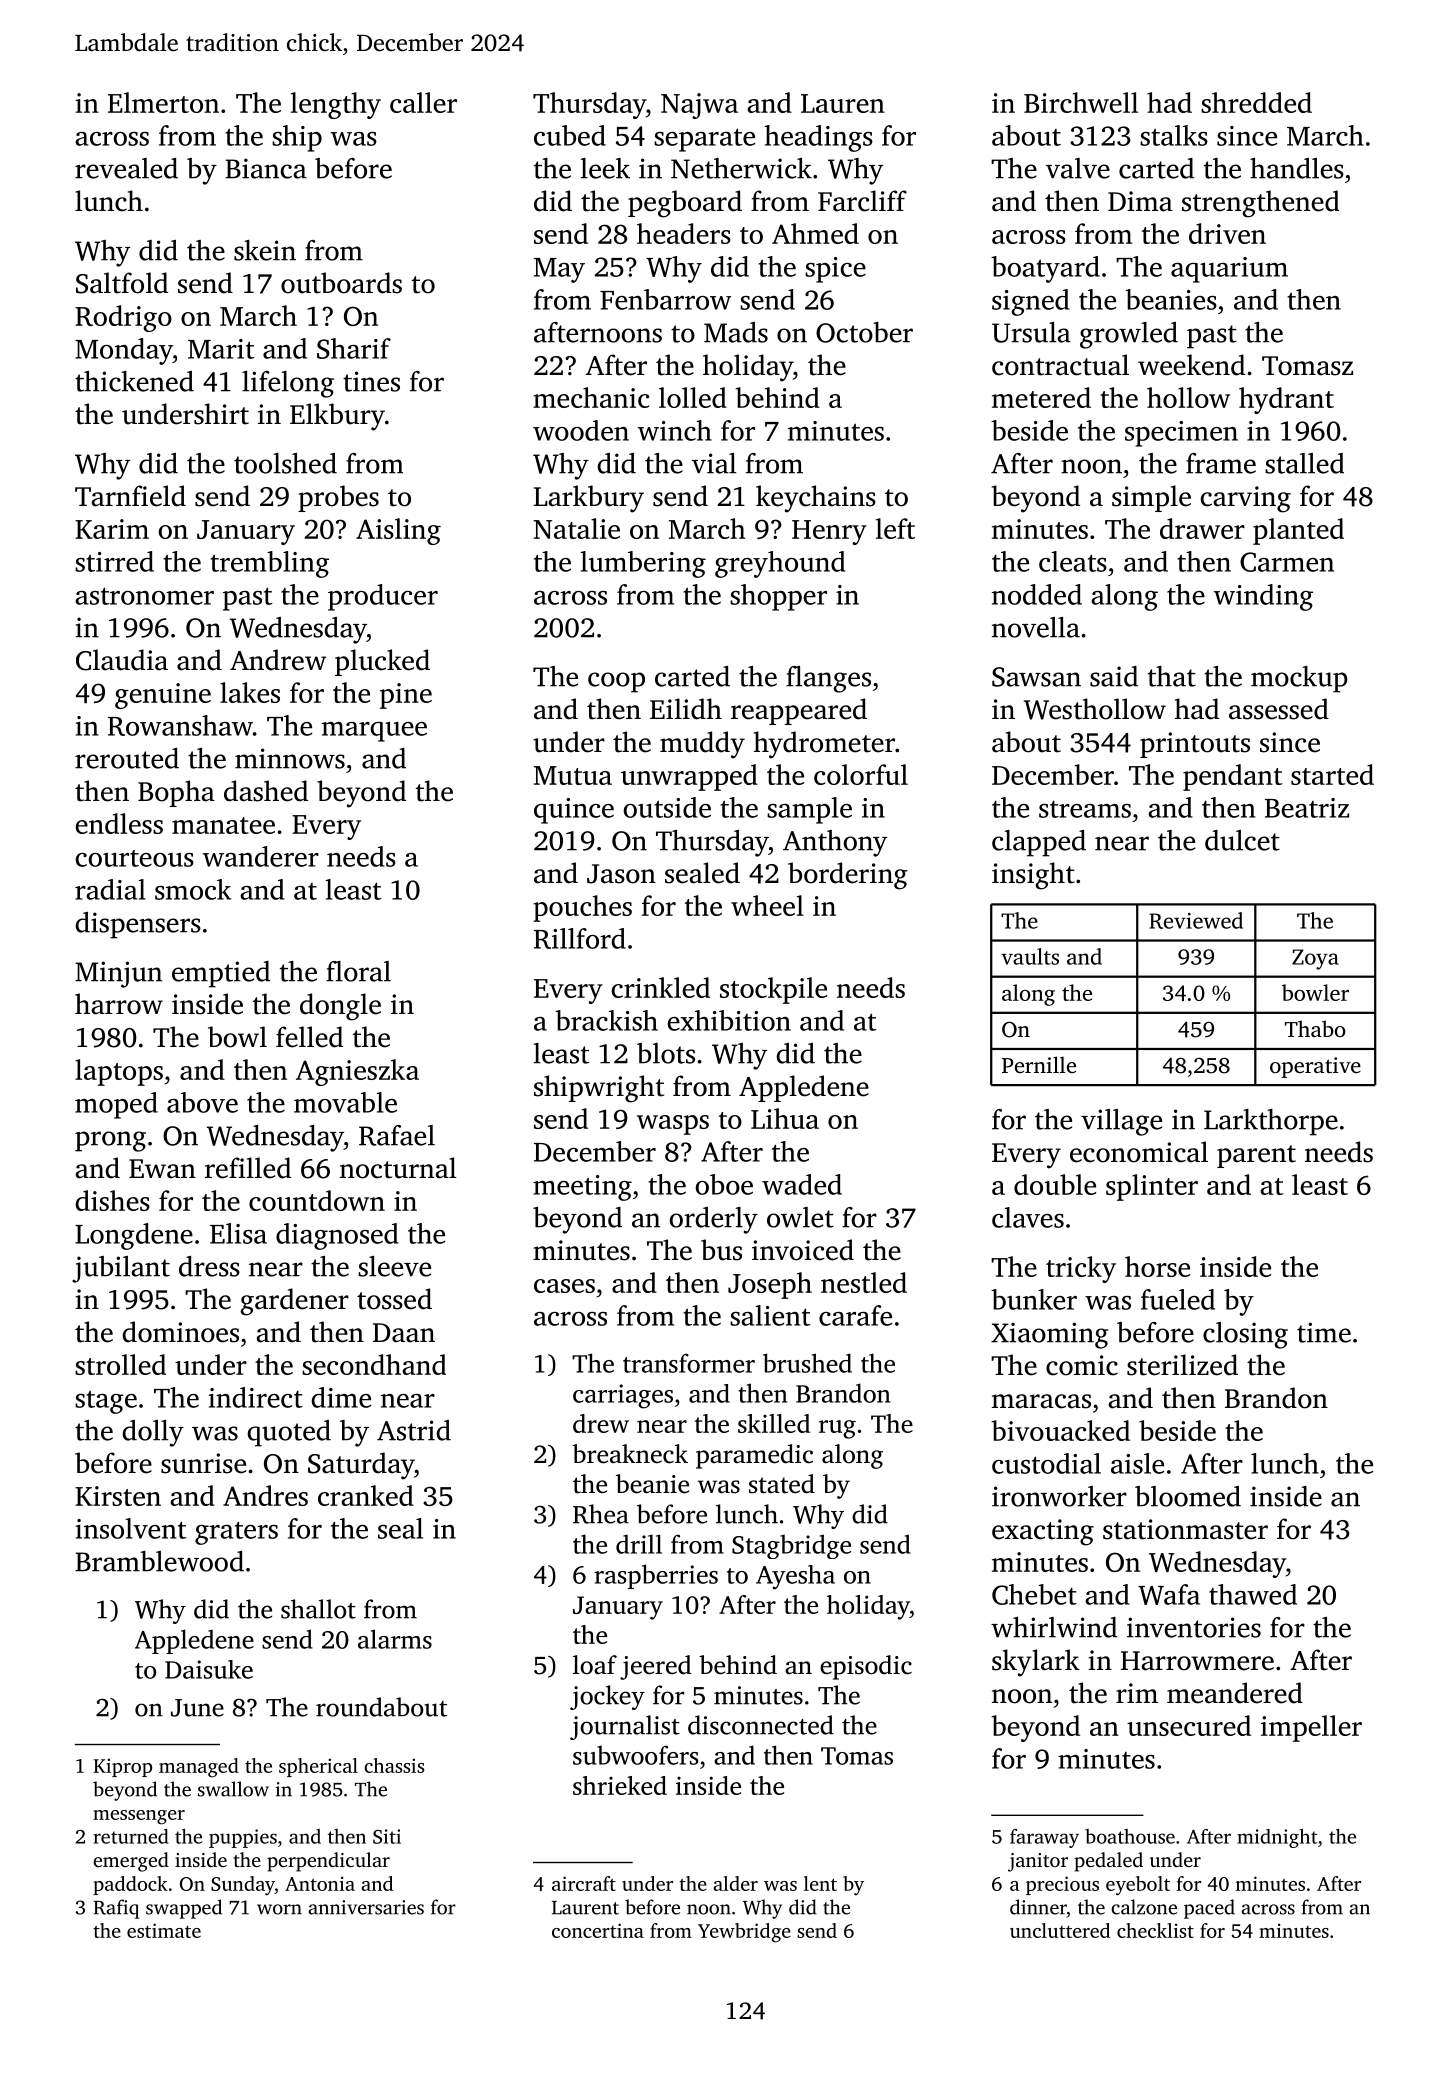 The width and height of the image is (1450, 2100). I want to click on Bramblewood, so click(159, 1561).
